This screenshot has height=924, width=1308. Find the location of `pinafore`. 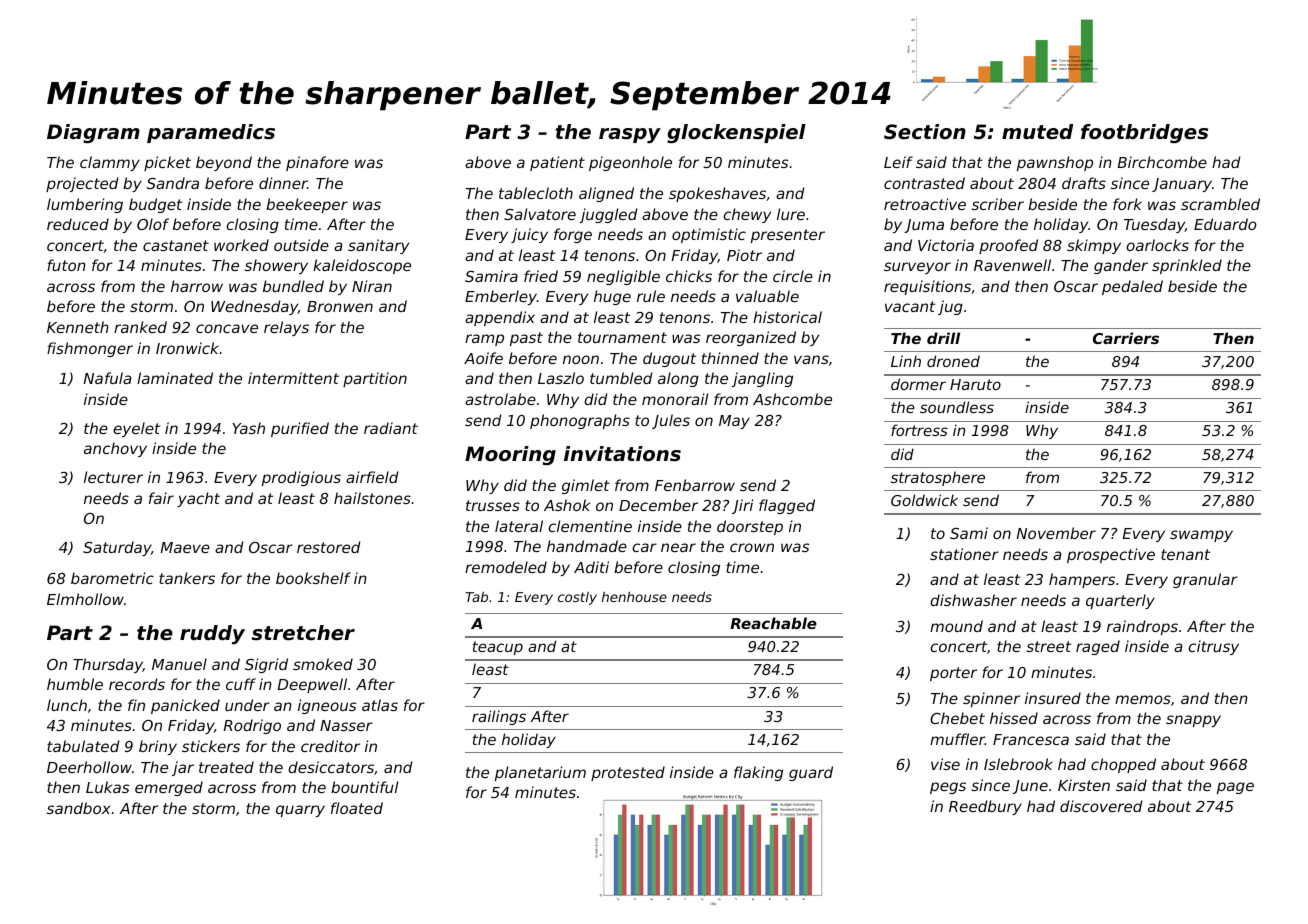

pinafore is located at coordinates (317, 163).
